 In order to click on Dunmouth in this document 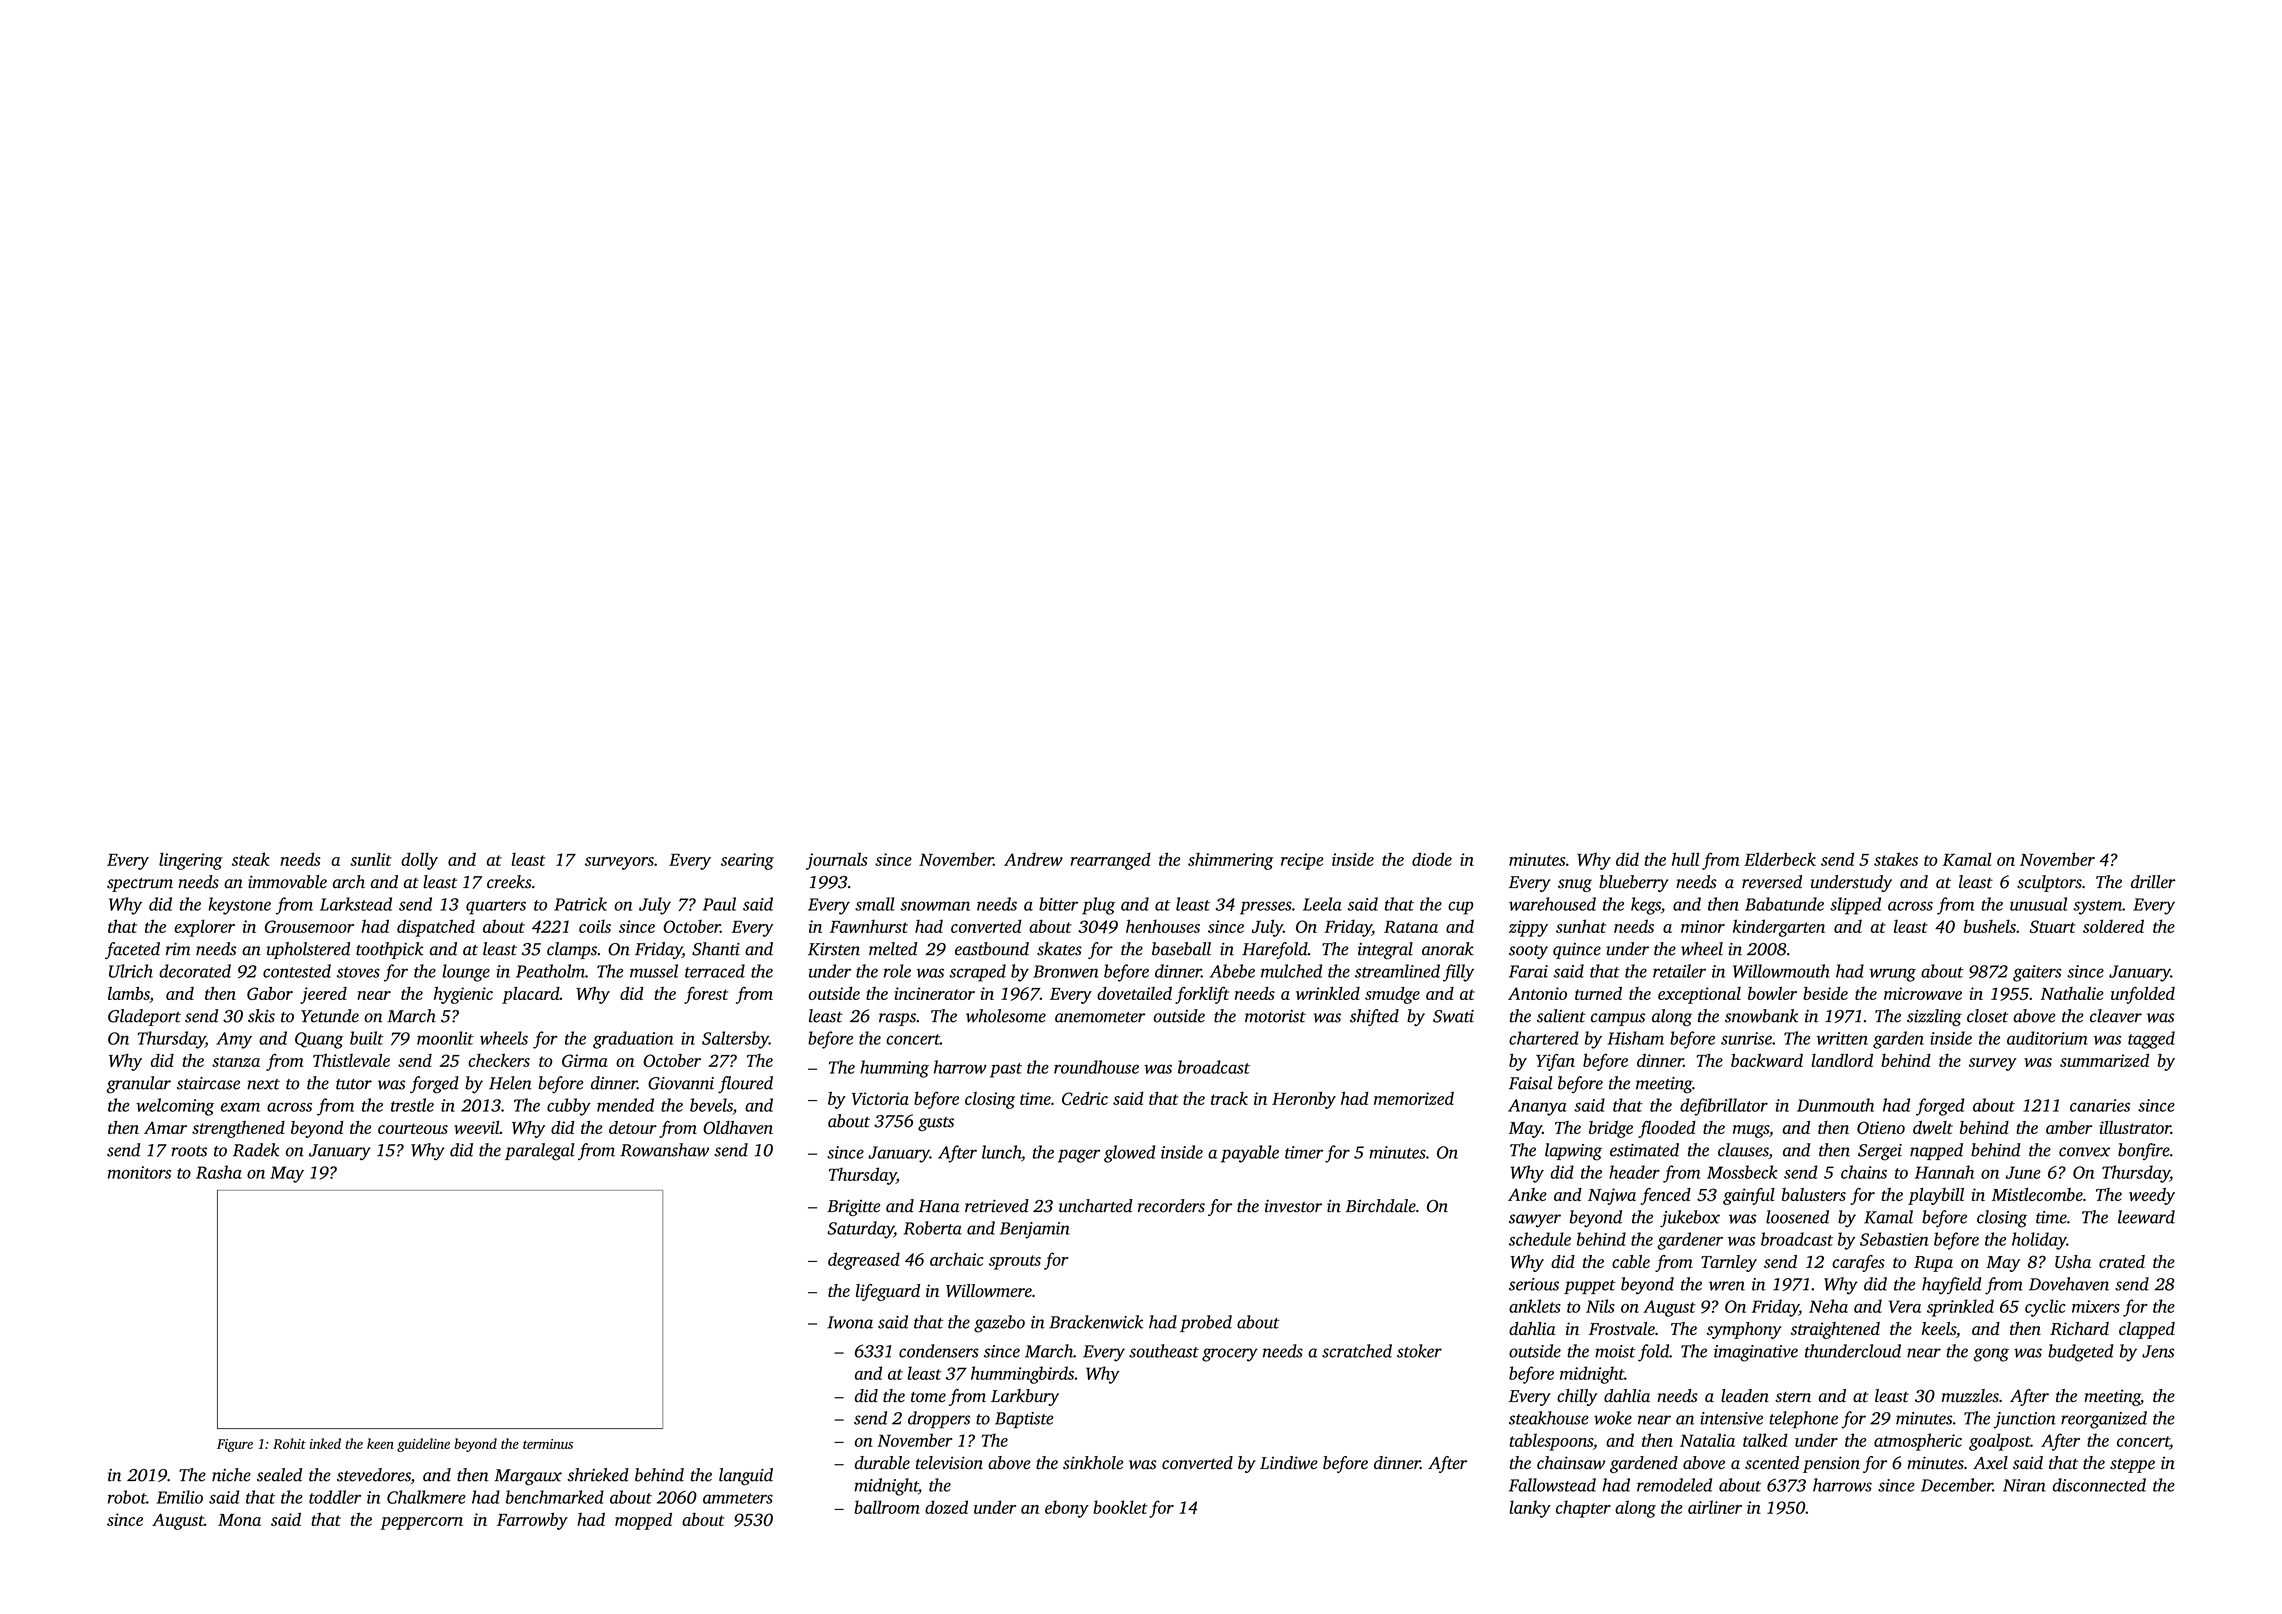, I will do `click(1835, 1105)`.
